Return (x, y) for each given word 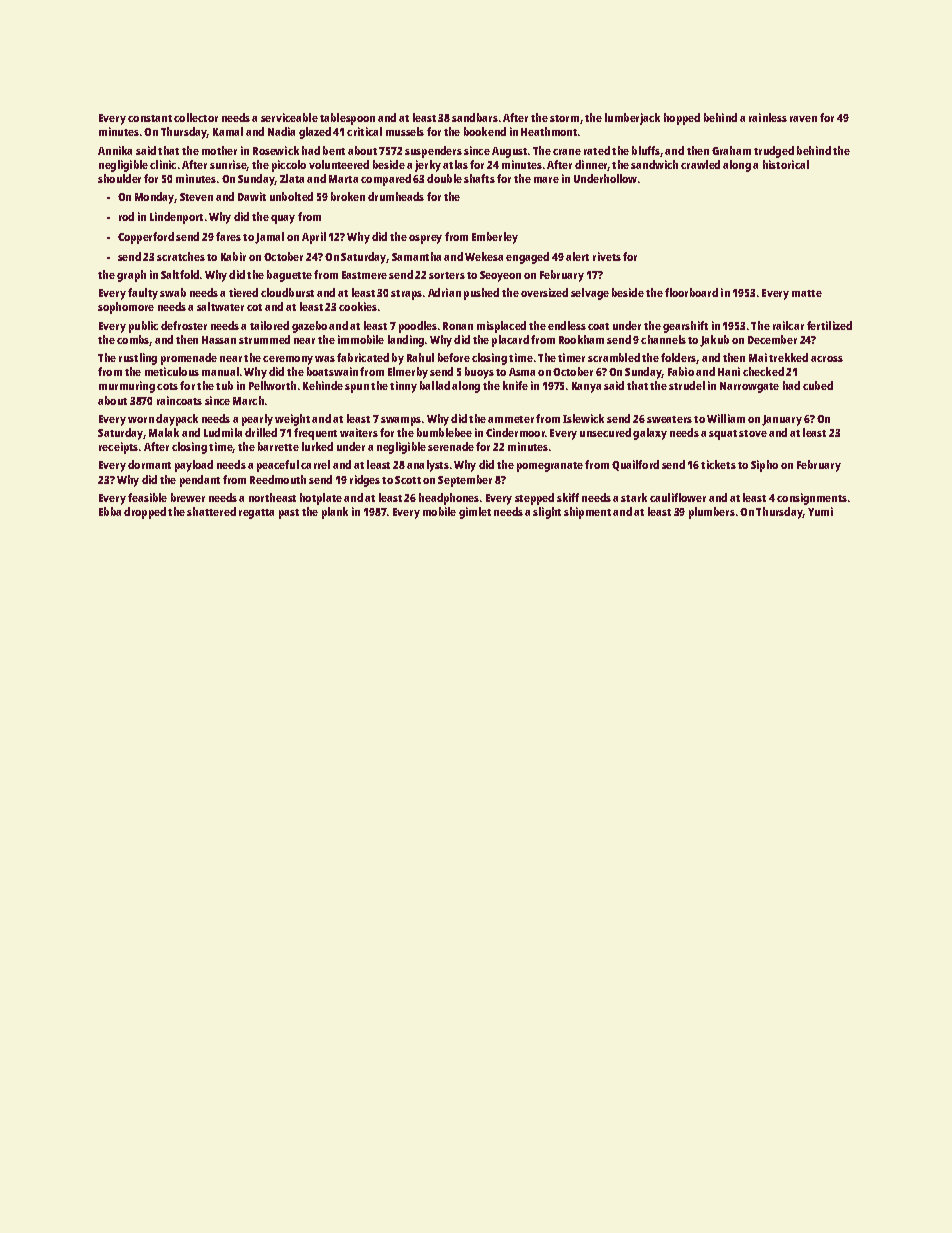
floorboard (691, 292)
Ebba (110, 511)
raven (803, 119)
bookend (485, 131)
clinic (163, 164)
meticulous (172, 371)
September (465, 481)
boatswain (332, 371)
